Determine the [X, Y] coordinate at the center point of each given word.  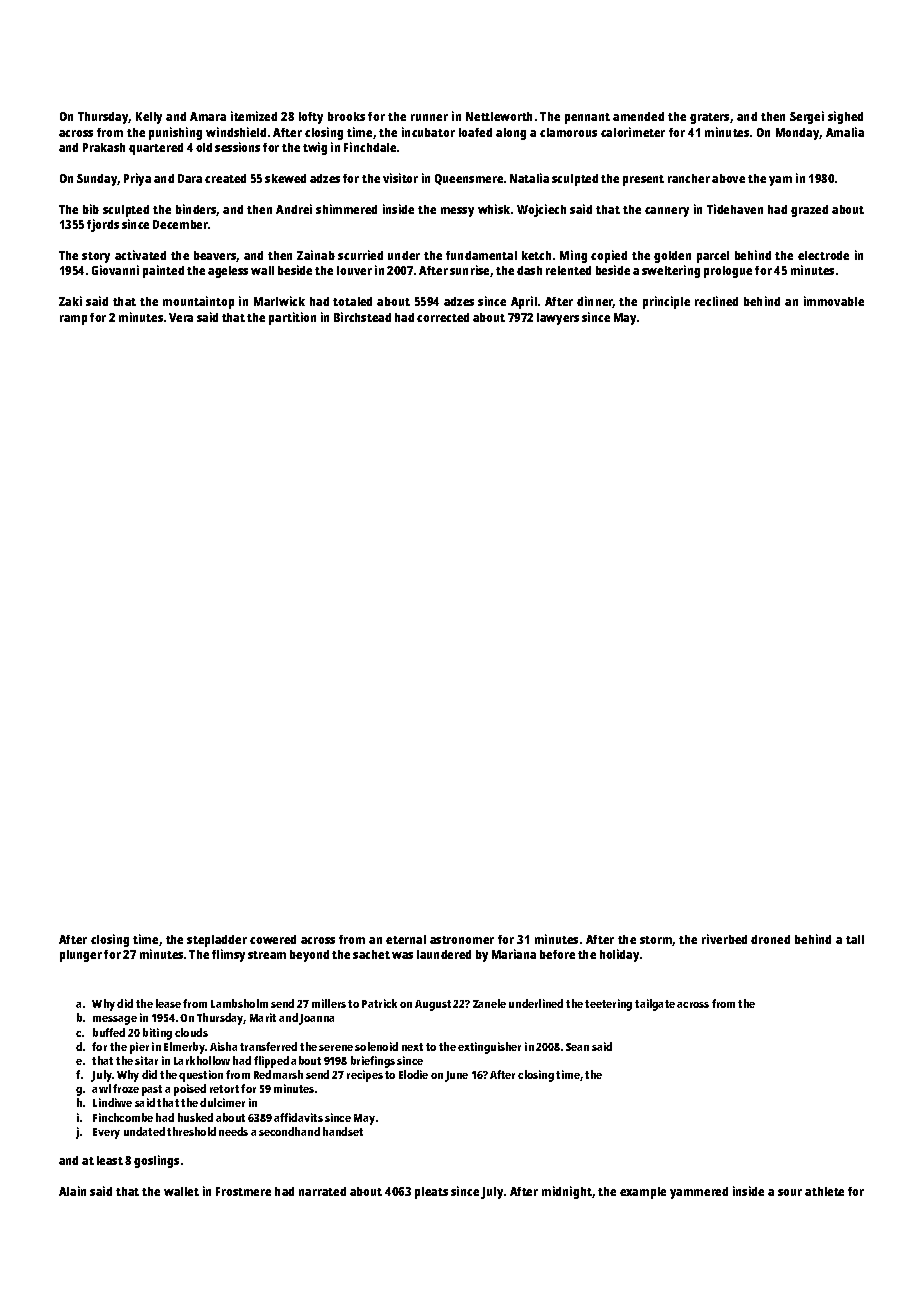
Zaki [70, 301]
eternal [406, 939]
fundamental [481, 255]
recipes [365, 1076]
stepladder [217, 941]
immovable [834, 301]
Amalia [845, 132]
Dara [190, 178]
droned [770, 939]
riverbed [724, 939]
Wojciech [541, 210]
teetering [608, 1005]
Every [106, 1133]
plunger [81, 956]
